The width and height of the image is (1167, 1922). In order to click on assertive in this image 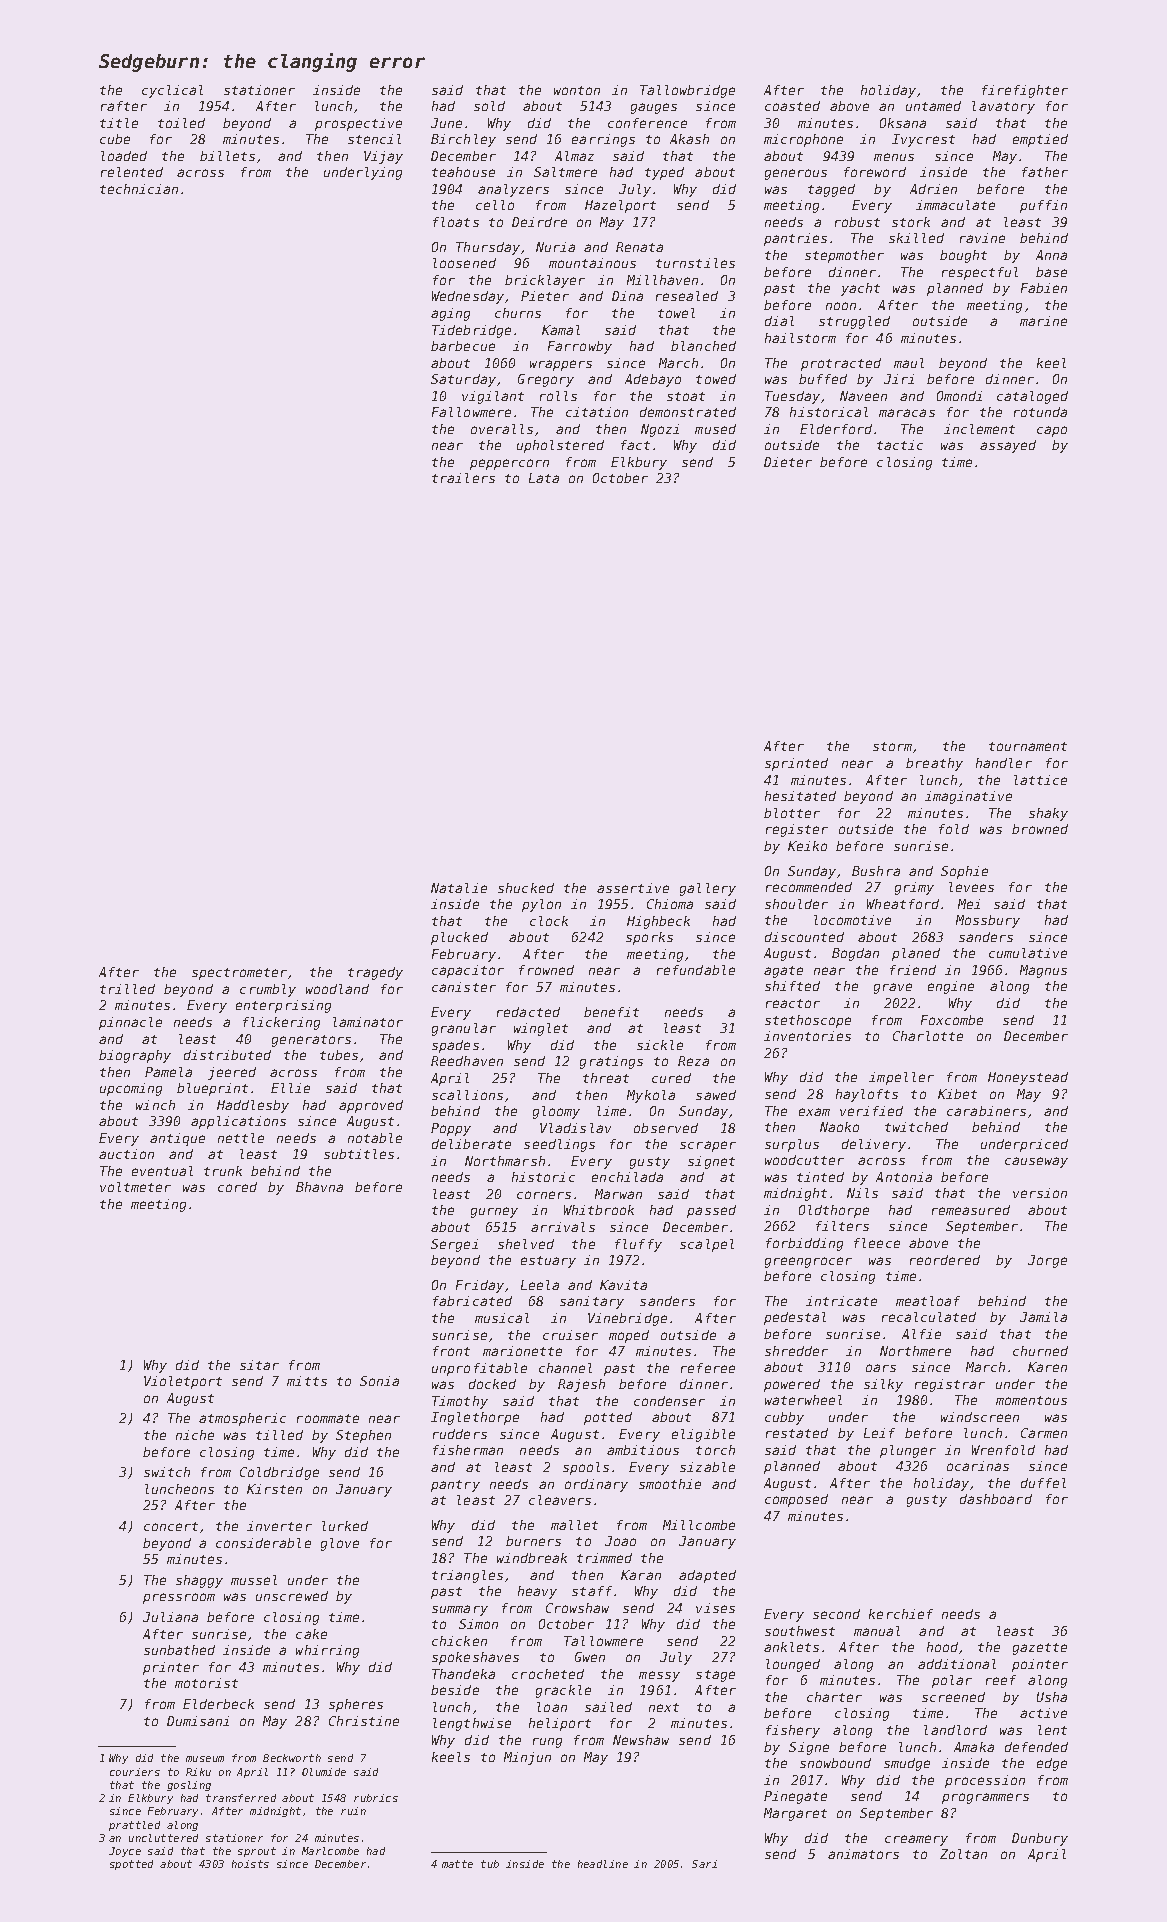, I will do `click(633, 888)`.
